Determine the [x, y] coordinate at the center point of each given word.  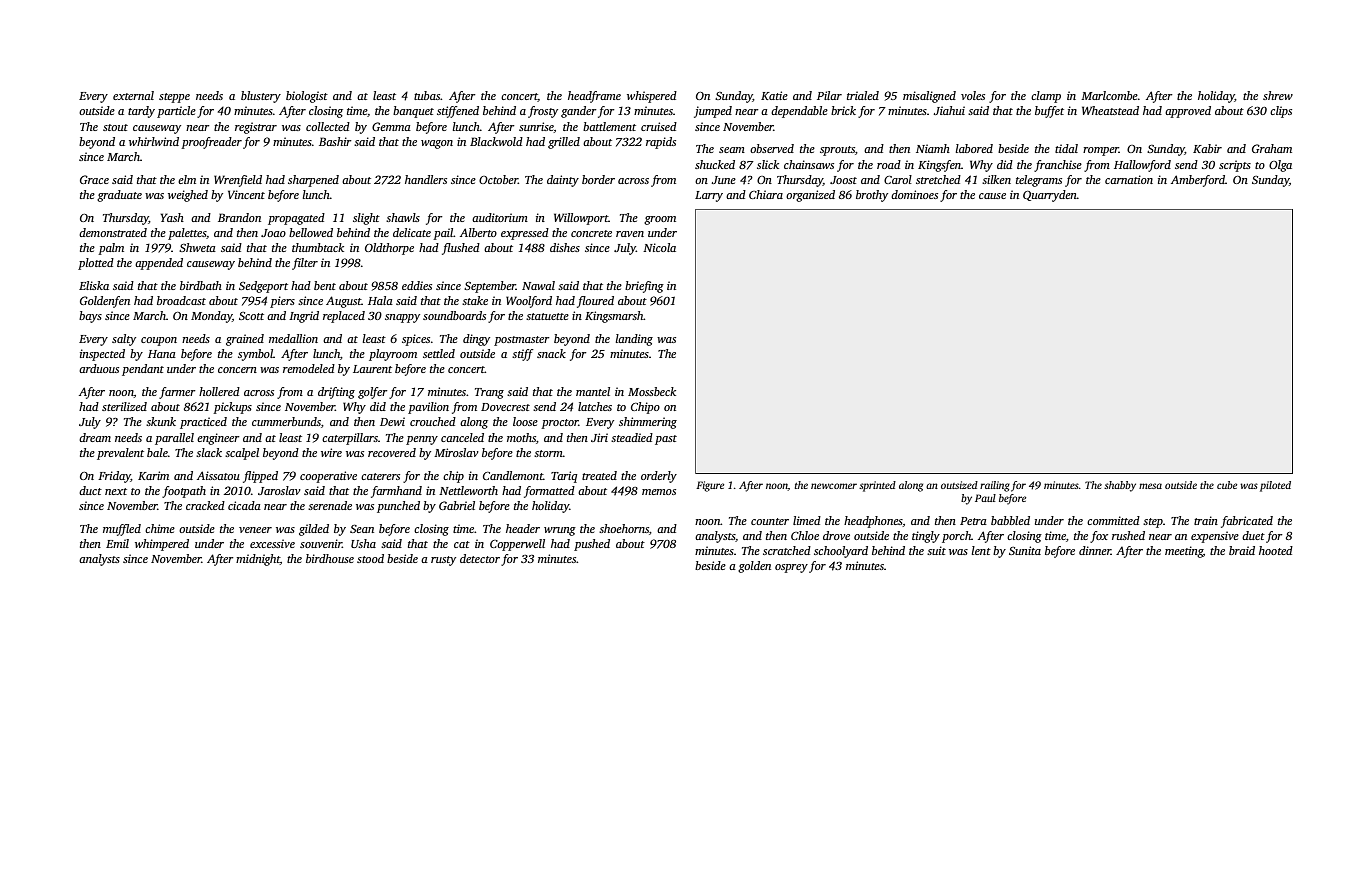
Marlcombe [1109, 95]
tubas [427, 95]
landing [634, 340]
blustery [261, 97]
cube [1227, 485]
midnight [258, 560]
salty [124, 340]
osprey [791, 568]
